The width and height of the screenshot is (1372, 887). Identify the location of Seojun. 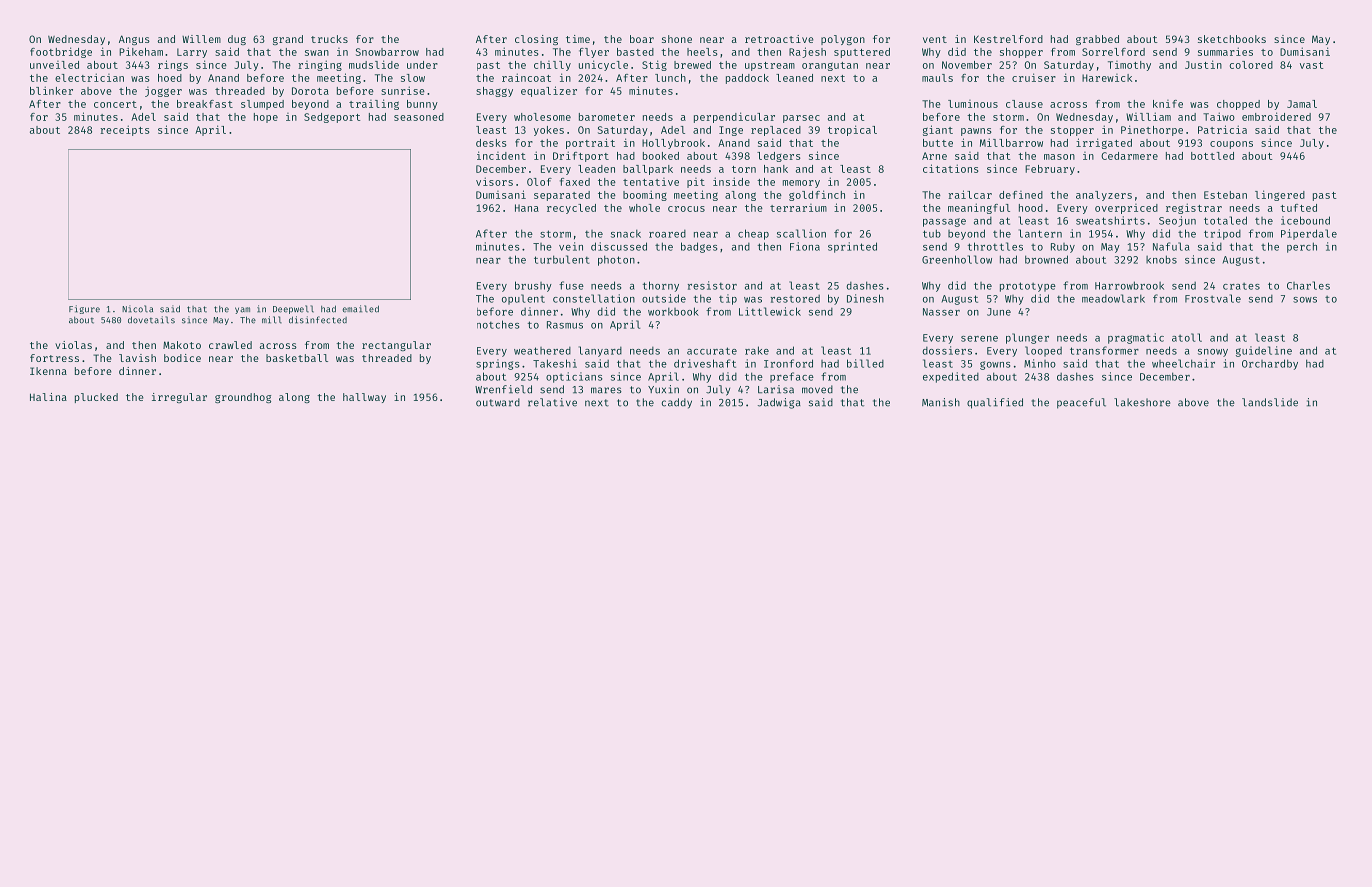
(1177, 221).
